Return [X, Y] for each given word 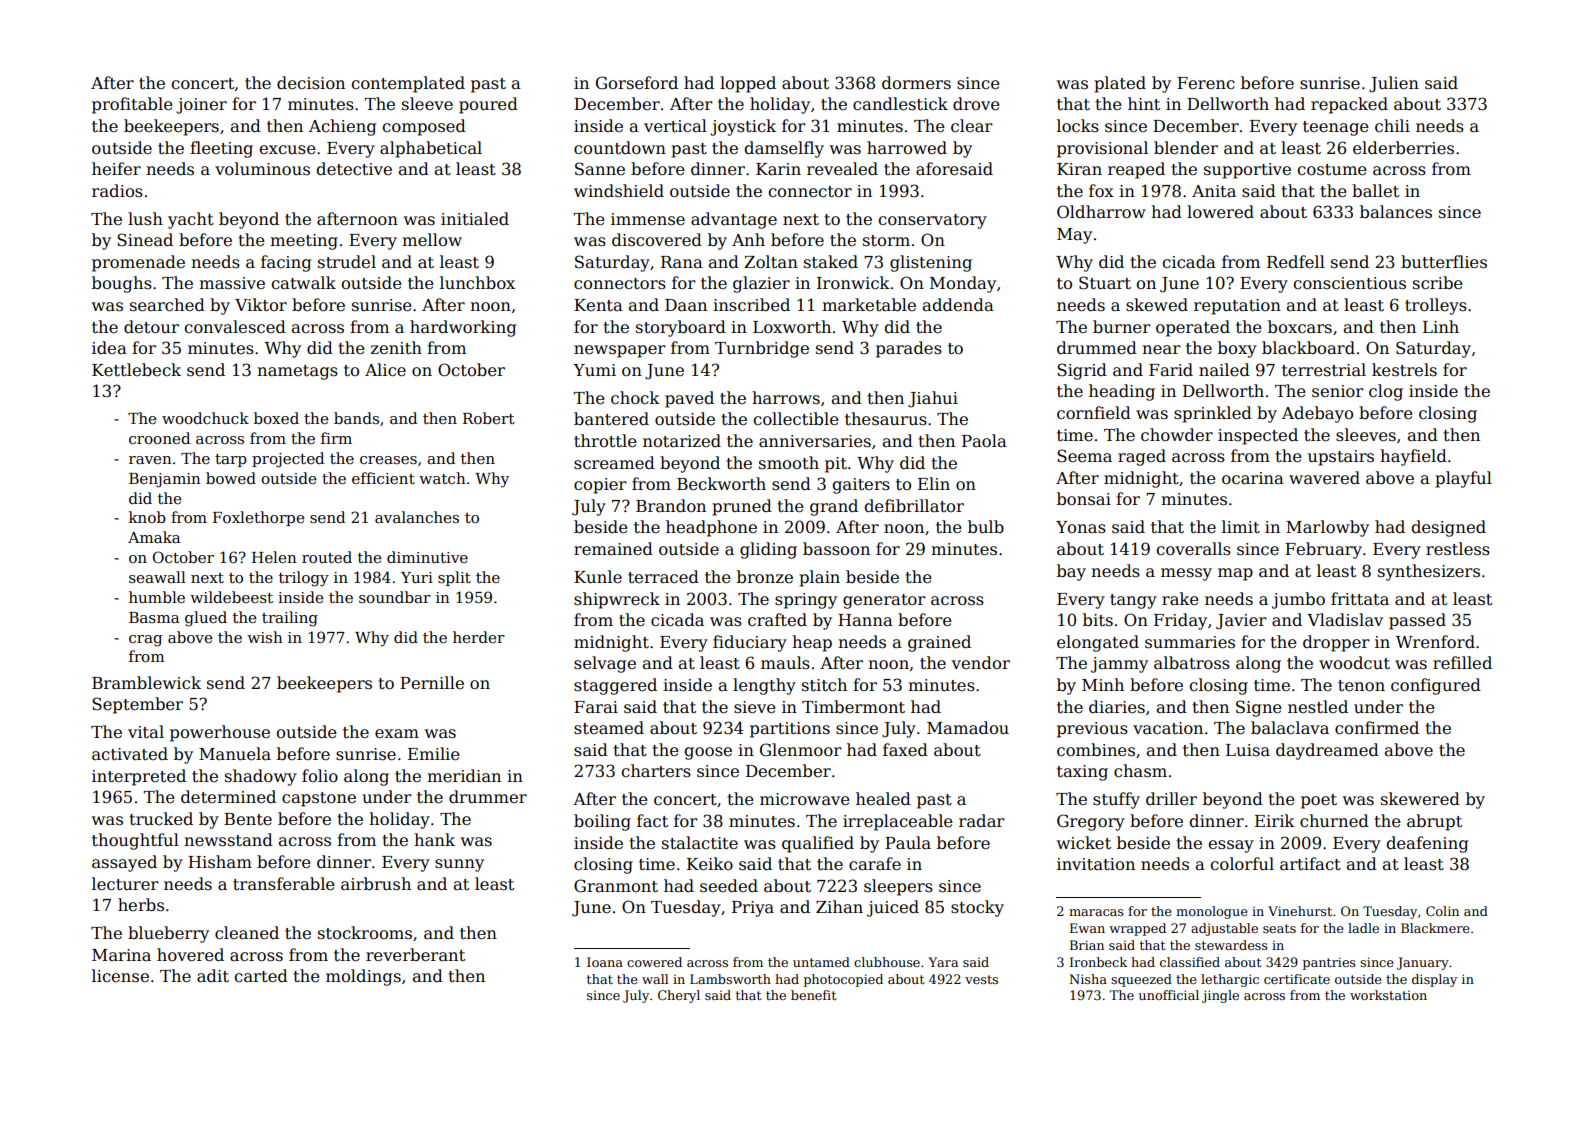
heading [1122, 392]
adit [213, 976]
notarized [682, 440]
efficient [383, 478]
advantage [734, 220]
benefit [813, 995]
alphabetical [431, 149]
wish [265, 637]
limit [1241, 526]
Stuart [1105, 283]
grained [939, 643]
